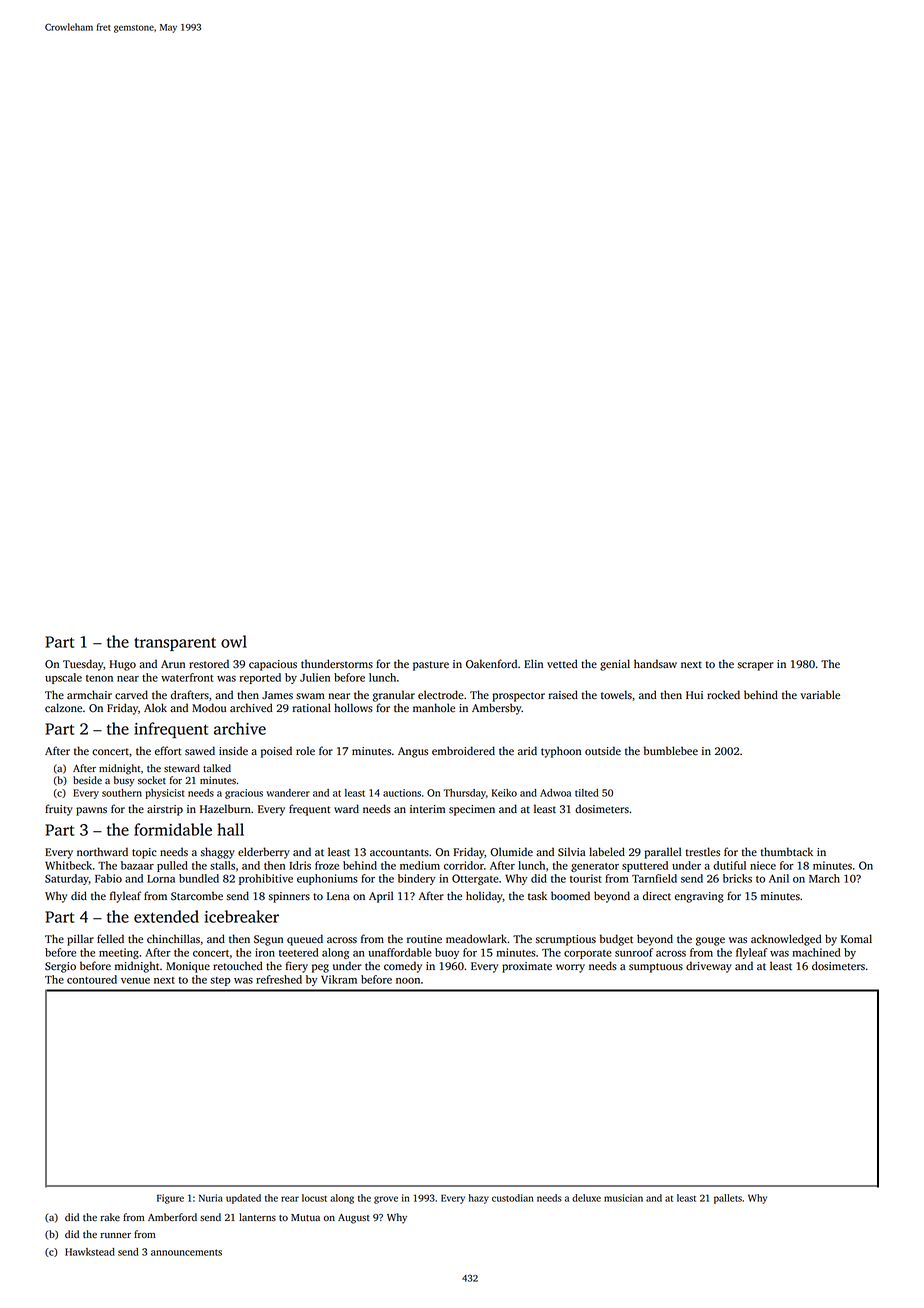 This image has width=924, height=1308. What do you see at coordinates (447, 953) in the image?
I see `buoy` at bounding box center [447, 953].
